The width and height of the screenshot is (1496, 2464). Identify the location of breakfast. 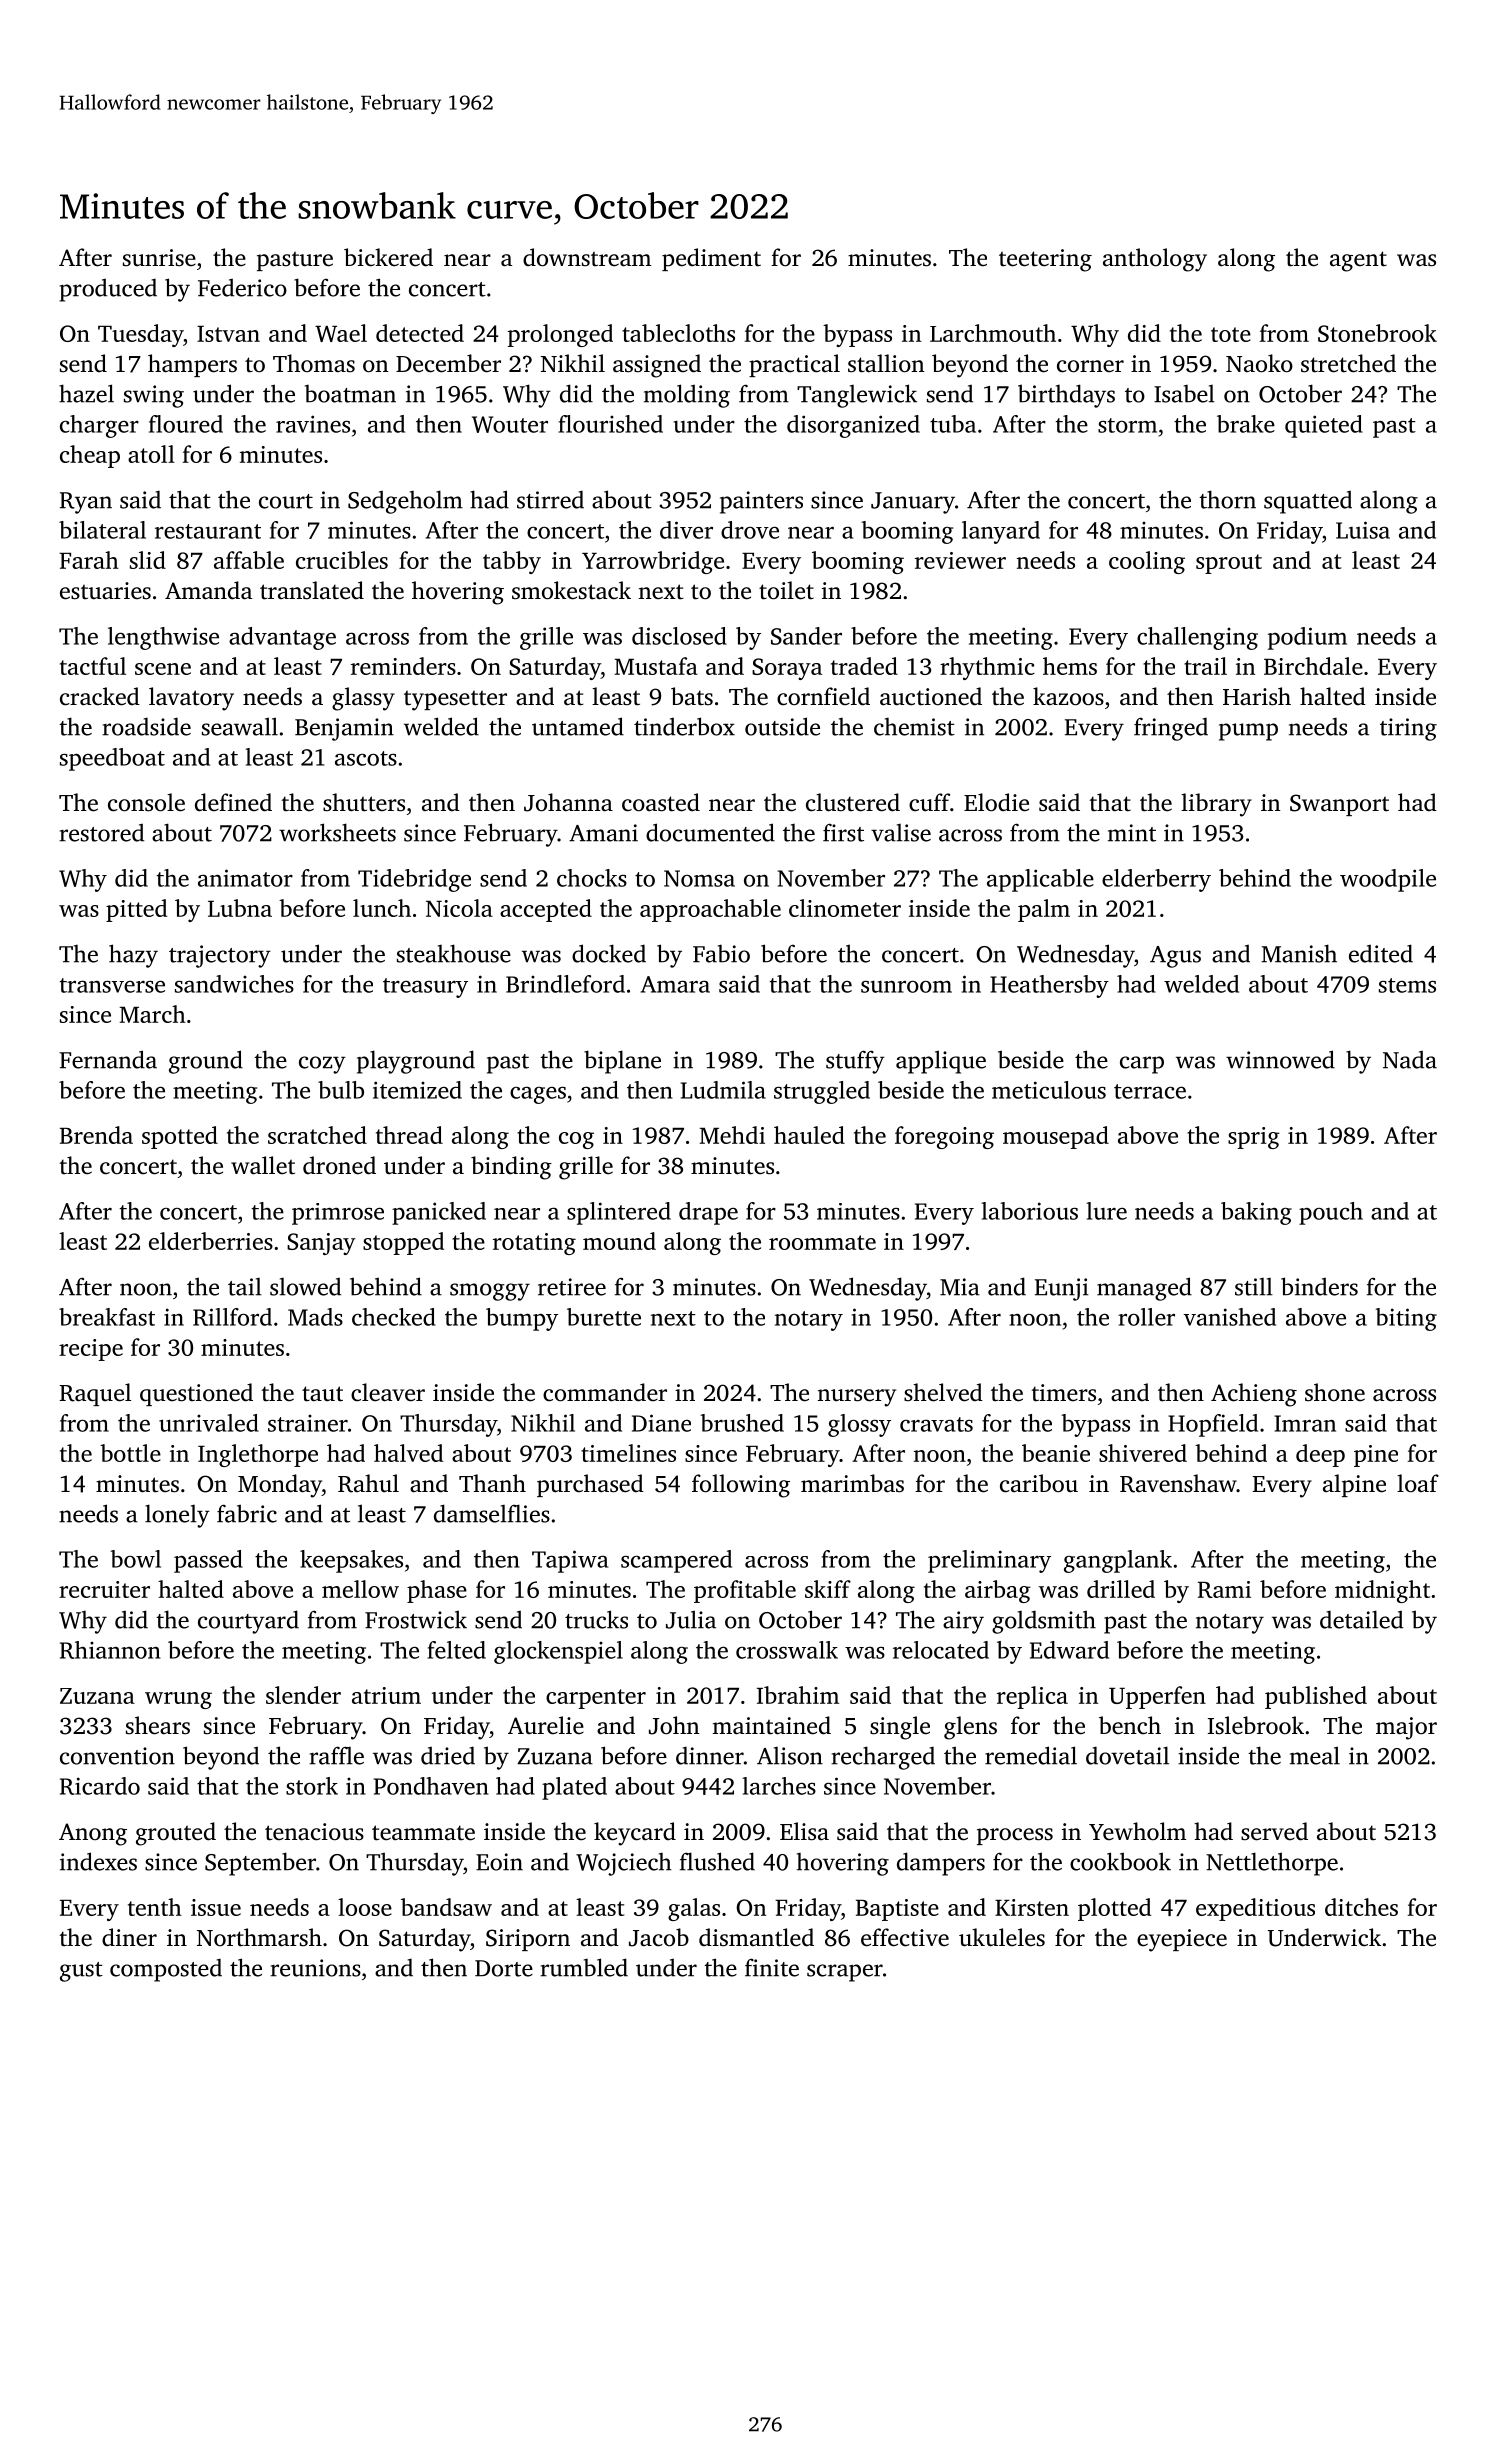
(107, 1317).
